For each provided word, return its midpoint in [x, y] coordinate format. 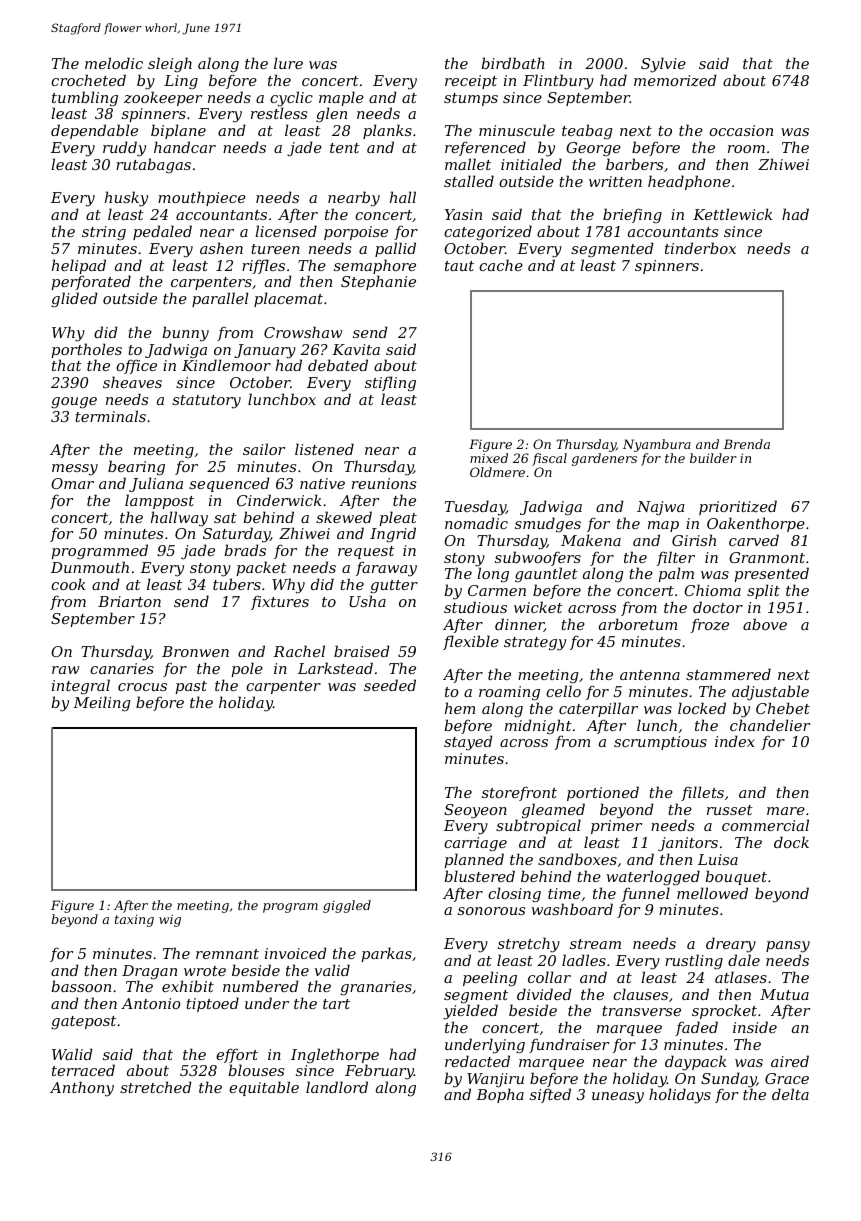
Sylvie [663, 65]
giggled [347, 906]
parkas [387, 954]
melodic [114, 63]
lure [288, 63]
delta [790, 1094]
